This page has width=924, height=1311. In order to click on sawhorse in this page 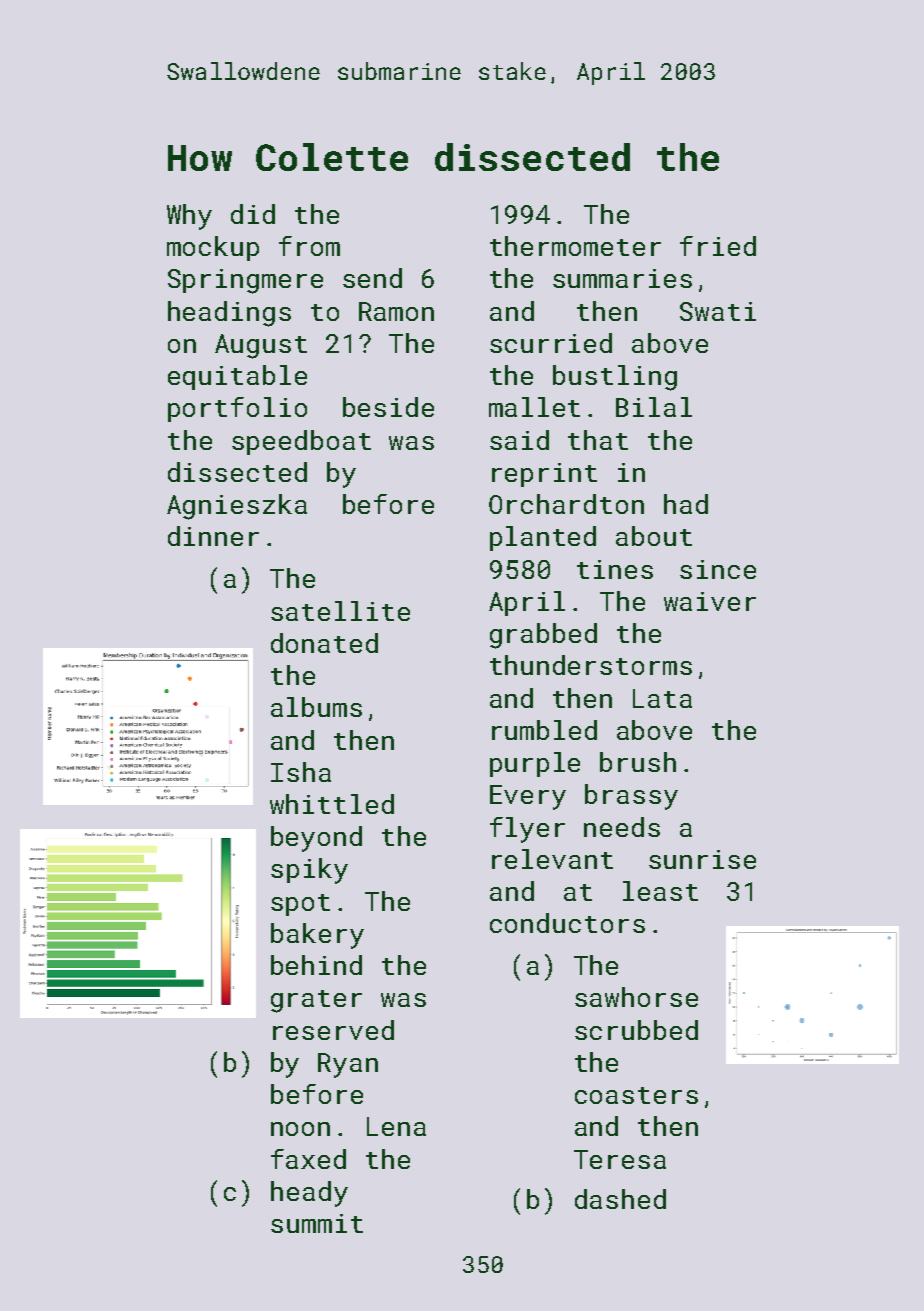, I will do `click(636, 997)`.
